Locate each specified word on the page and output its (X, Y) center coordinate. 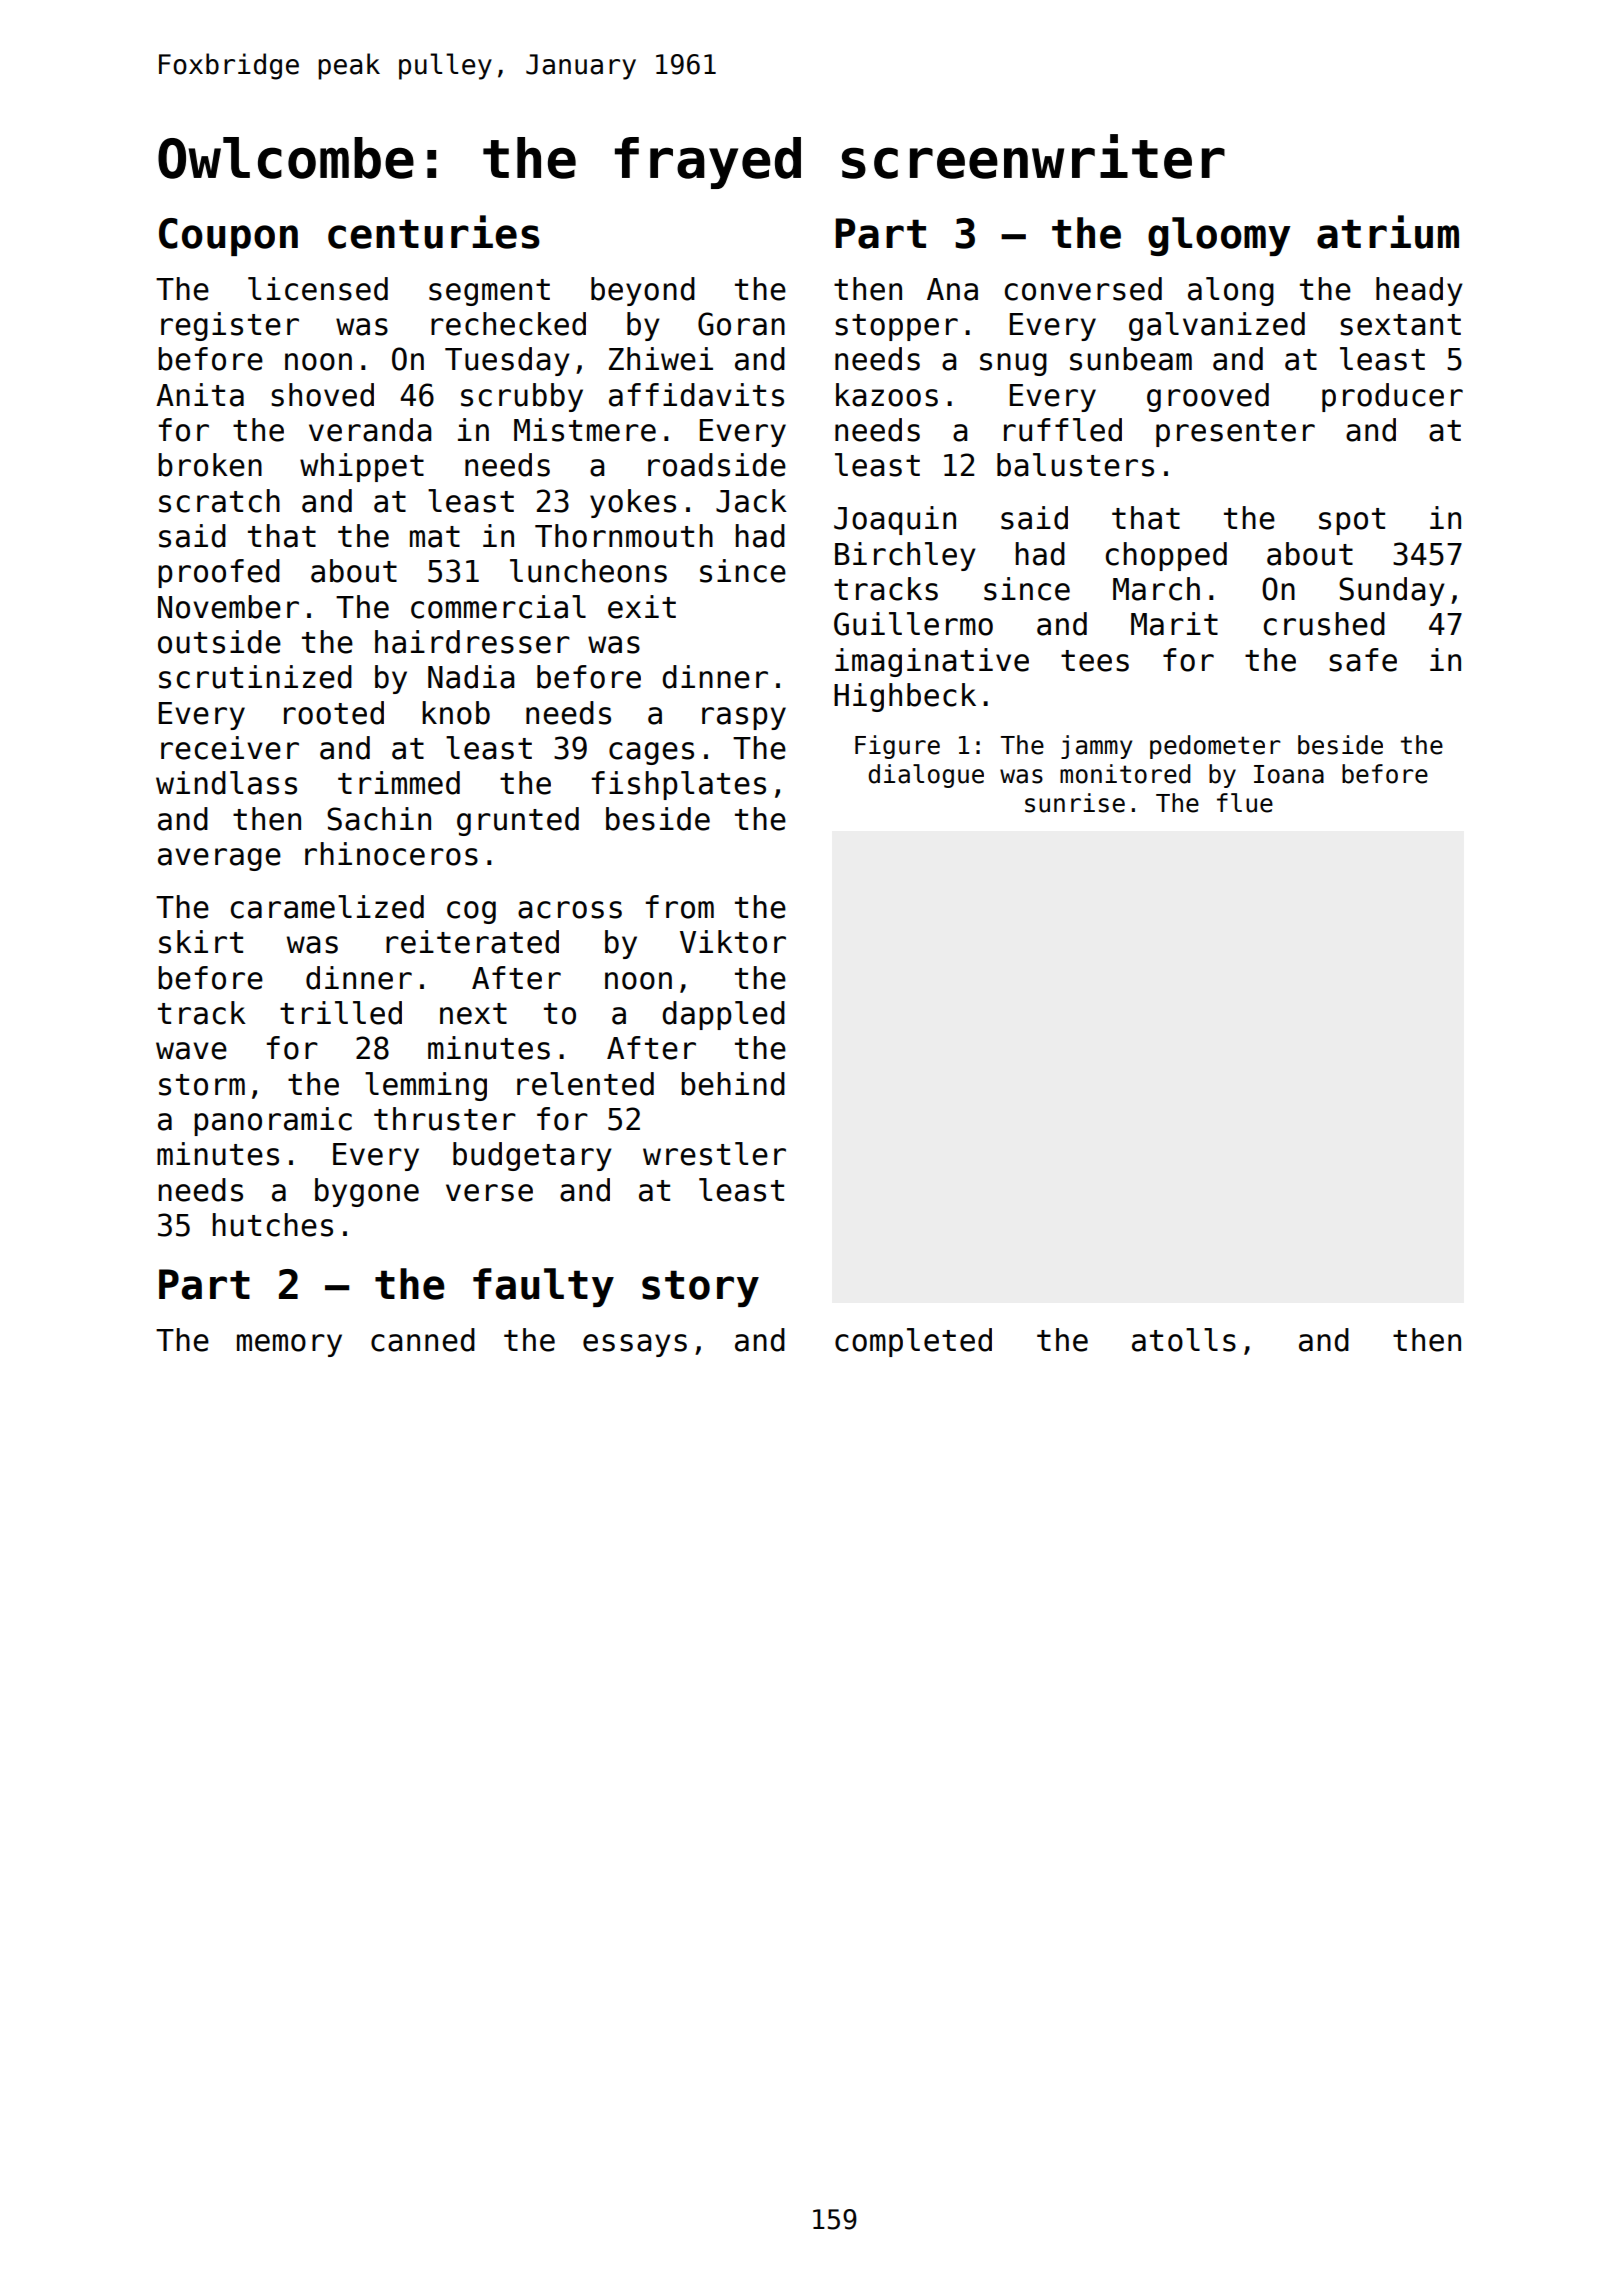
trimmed (399, 783)
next (473, 1014)
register (230, 326)
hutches (273, 1225)
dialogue (926, 776)
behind (733, 1084)
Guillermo (913, 624)
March (1156, 589)
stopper (896, 327)
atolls (1184, 1340)
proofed (219, 573)
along (1231, 291)
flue (1245, 803)
